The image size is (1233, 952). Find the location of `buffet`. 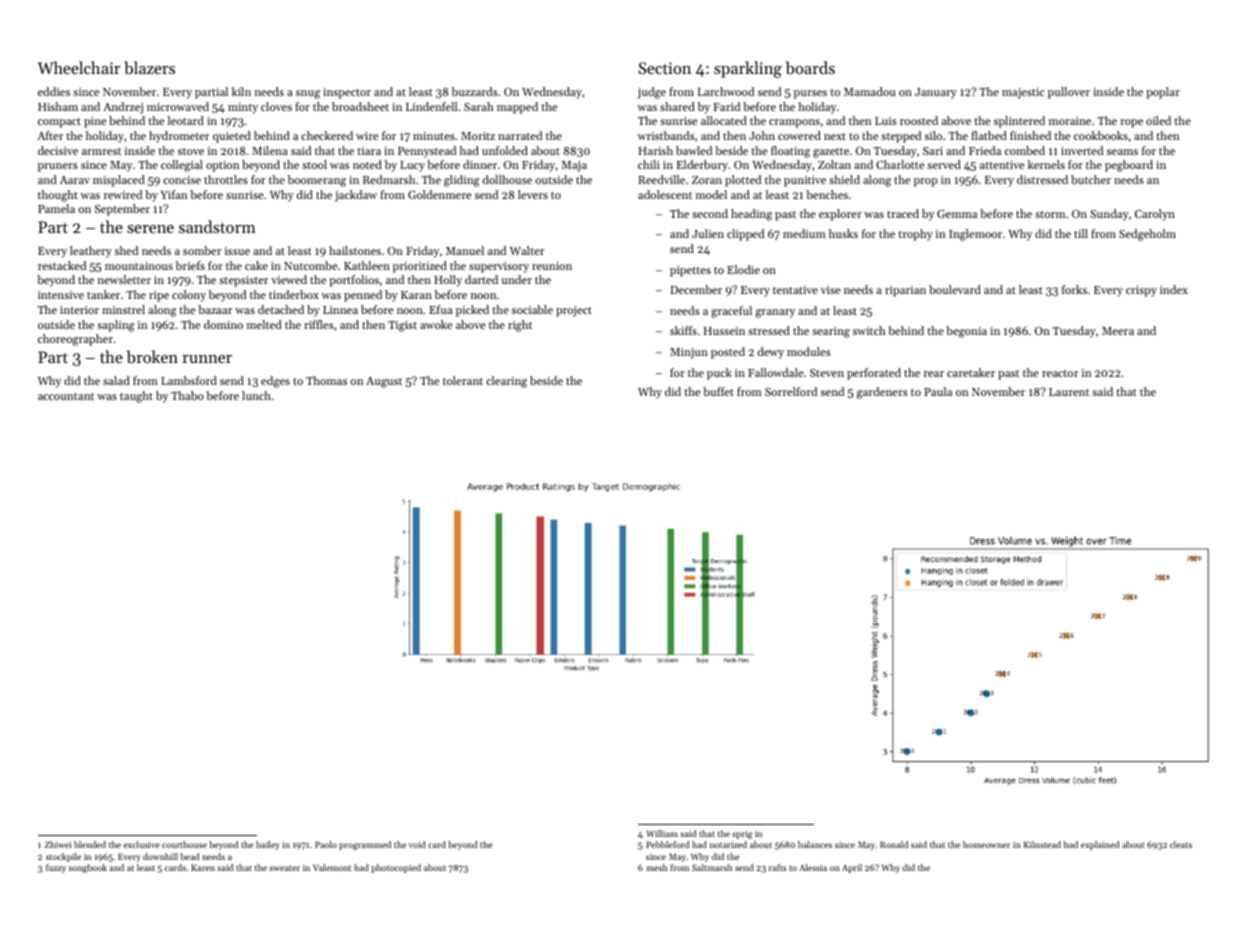

buffet is located at coordinates (718, 391).
